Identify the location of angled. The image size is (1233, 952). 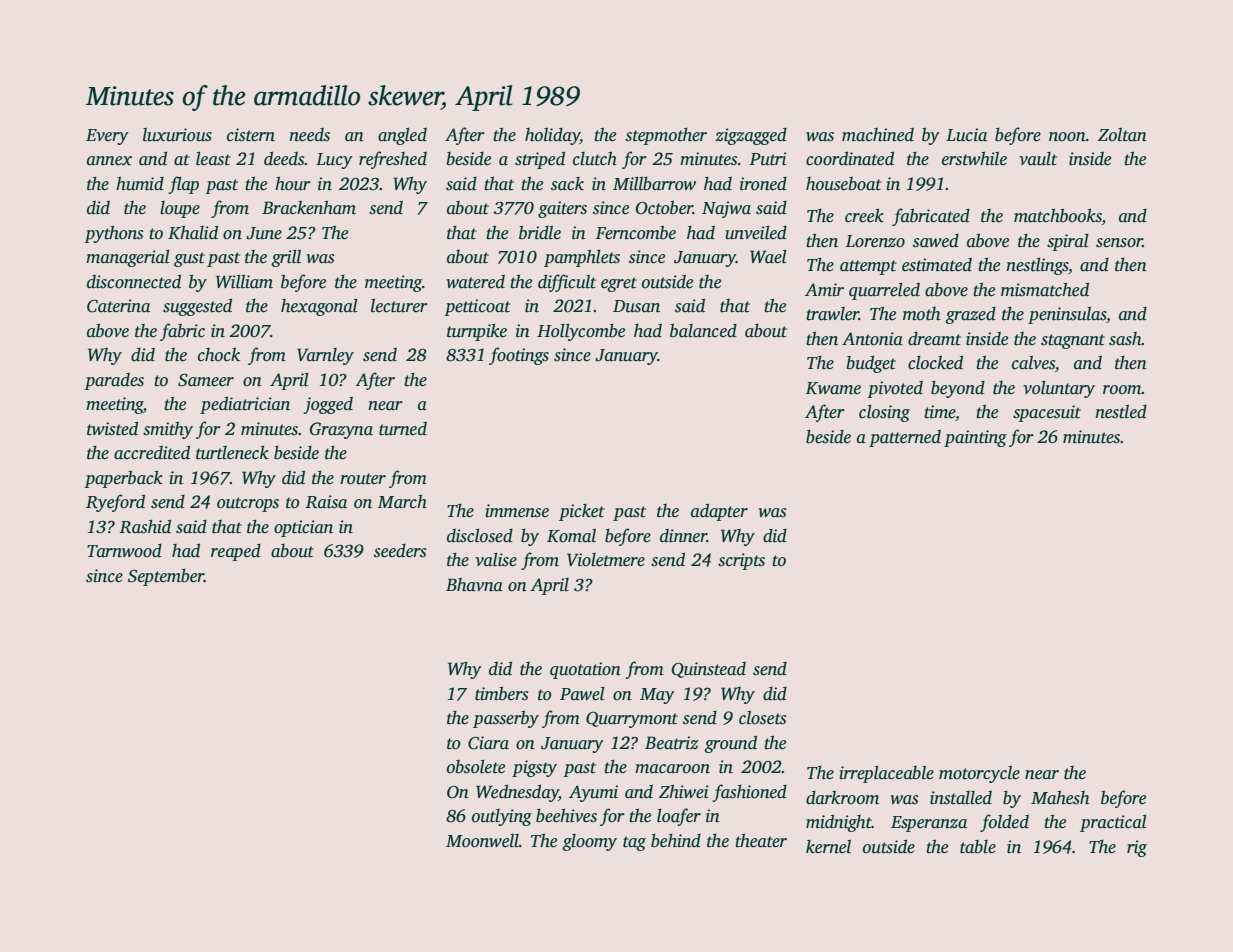
(402, 136).
